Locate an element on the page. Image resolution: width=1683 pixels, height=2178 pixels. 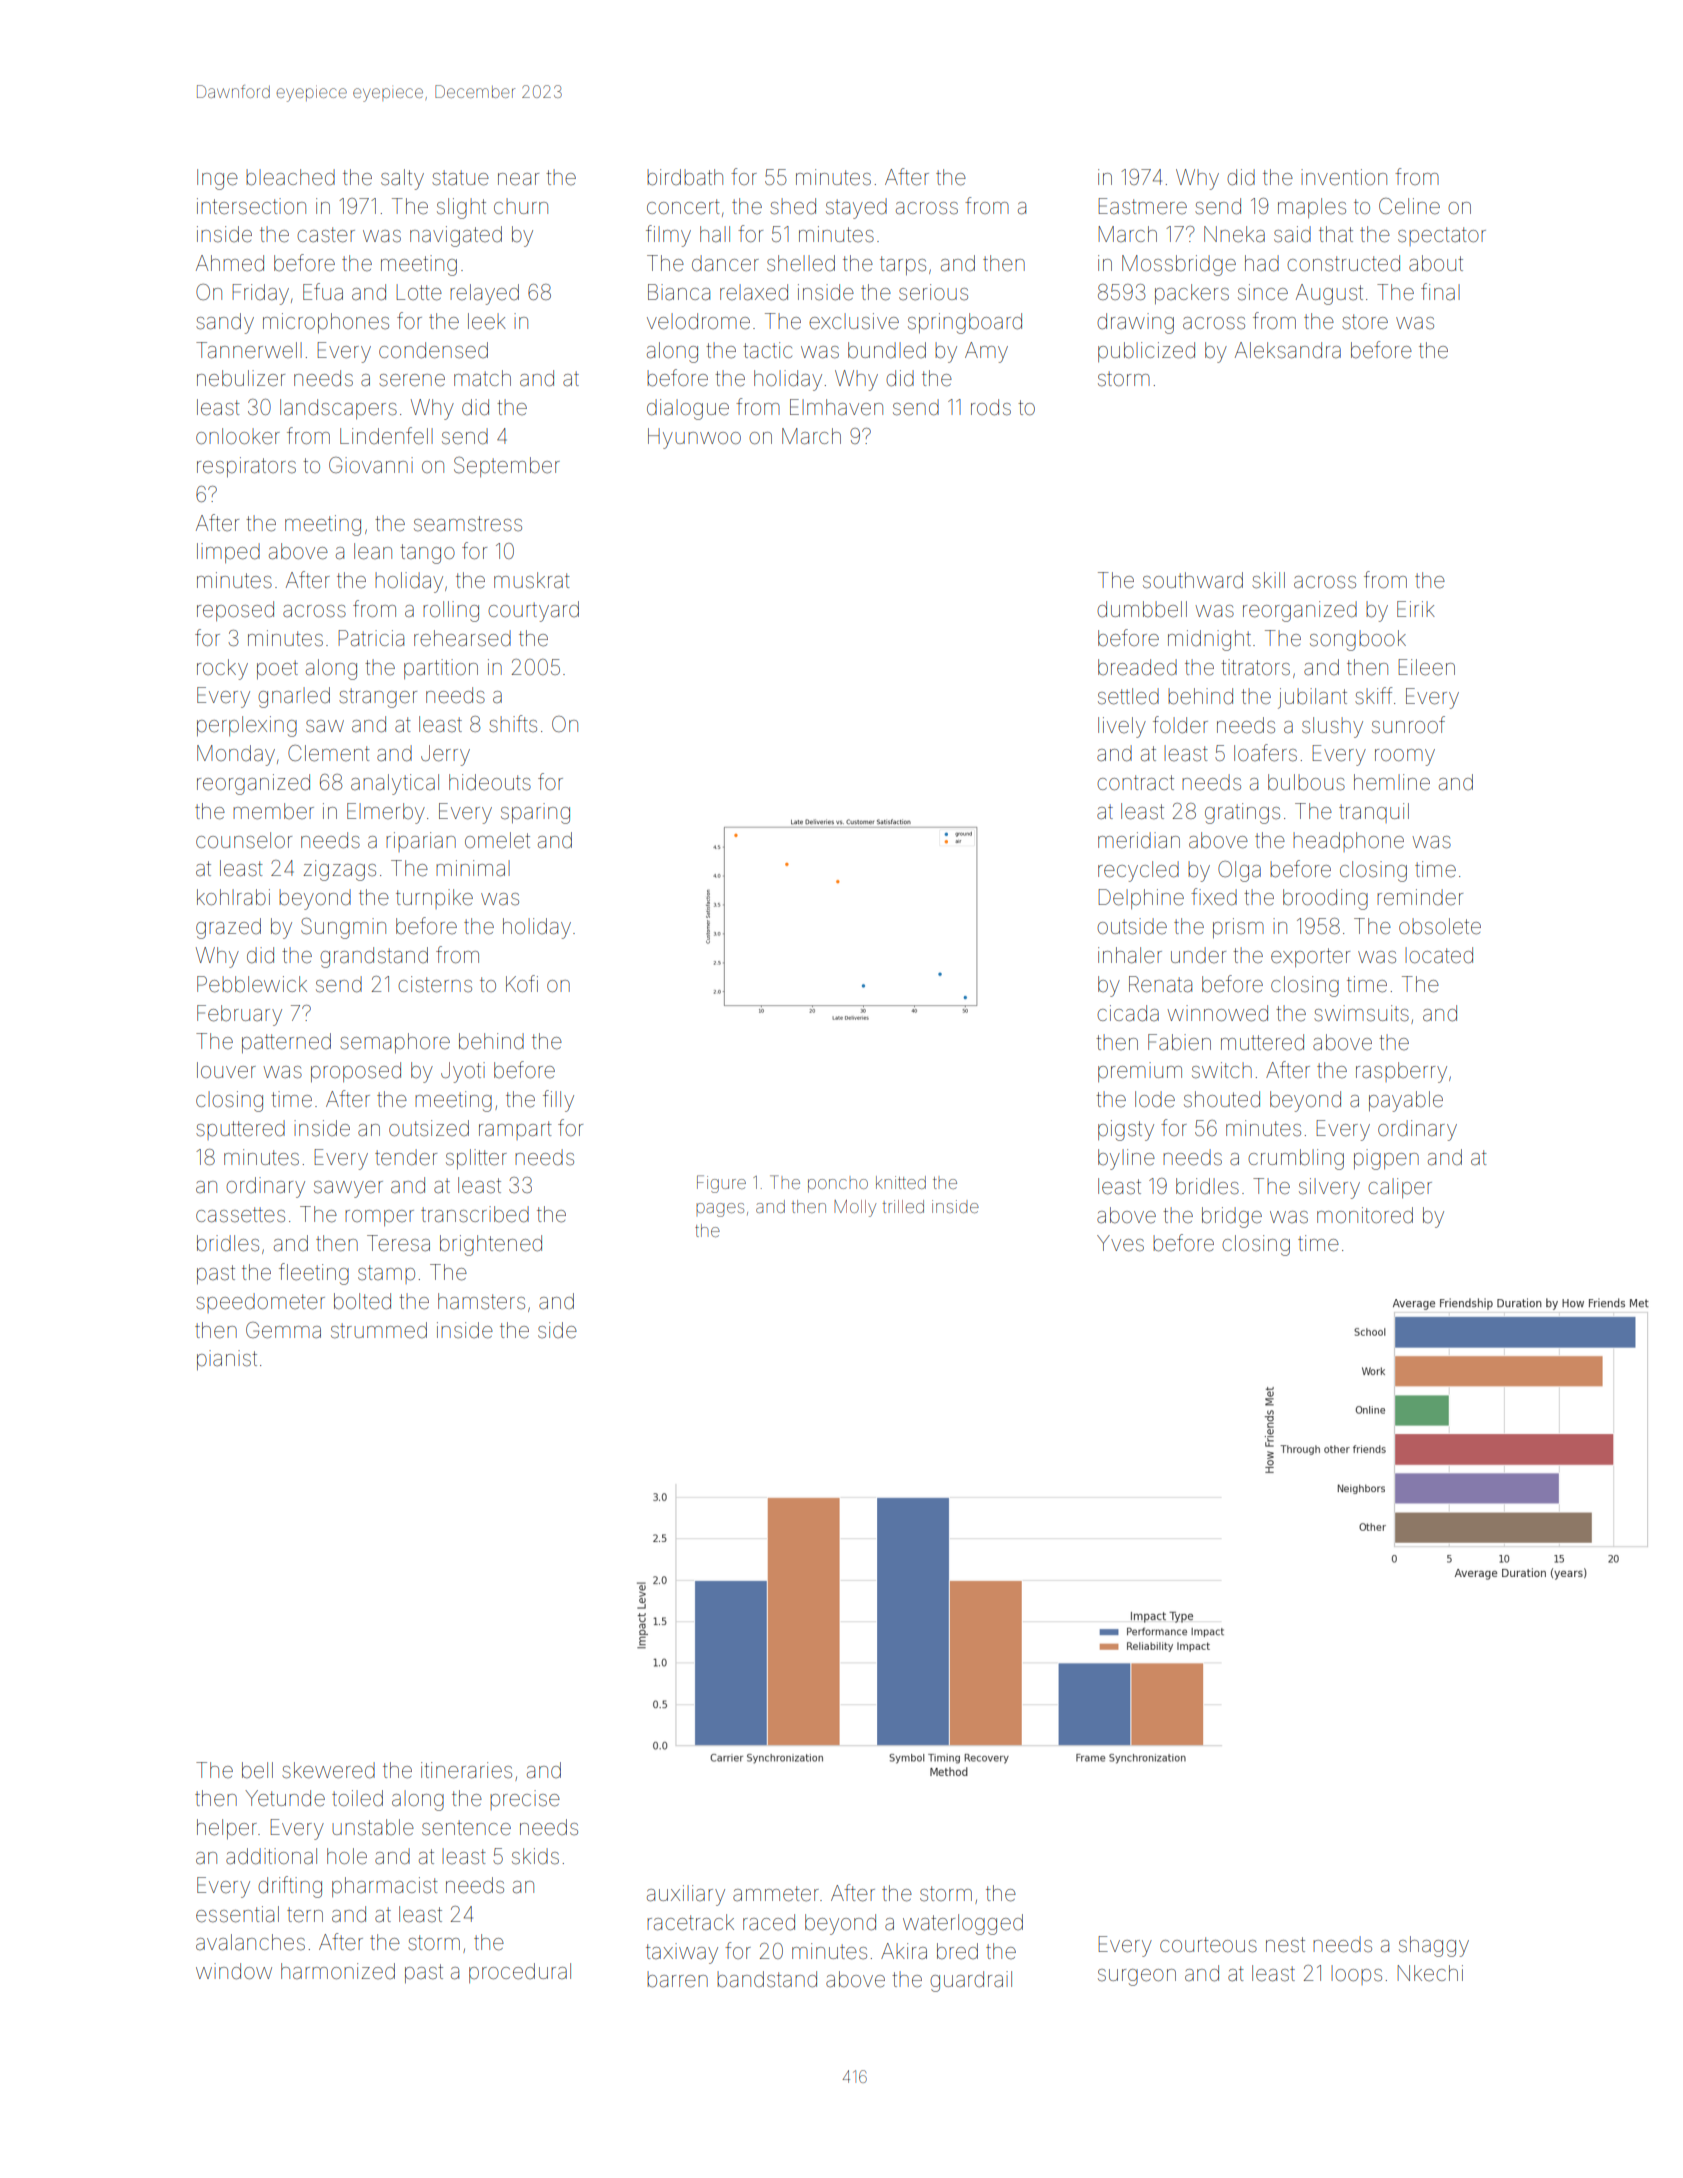
Aleksandra is located at coordinates (1288, 350).
